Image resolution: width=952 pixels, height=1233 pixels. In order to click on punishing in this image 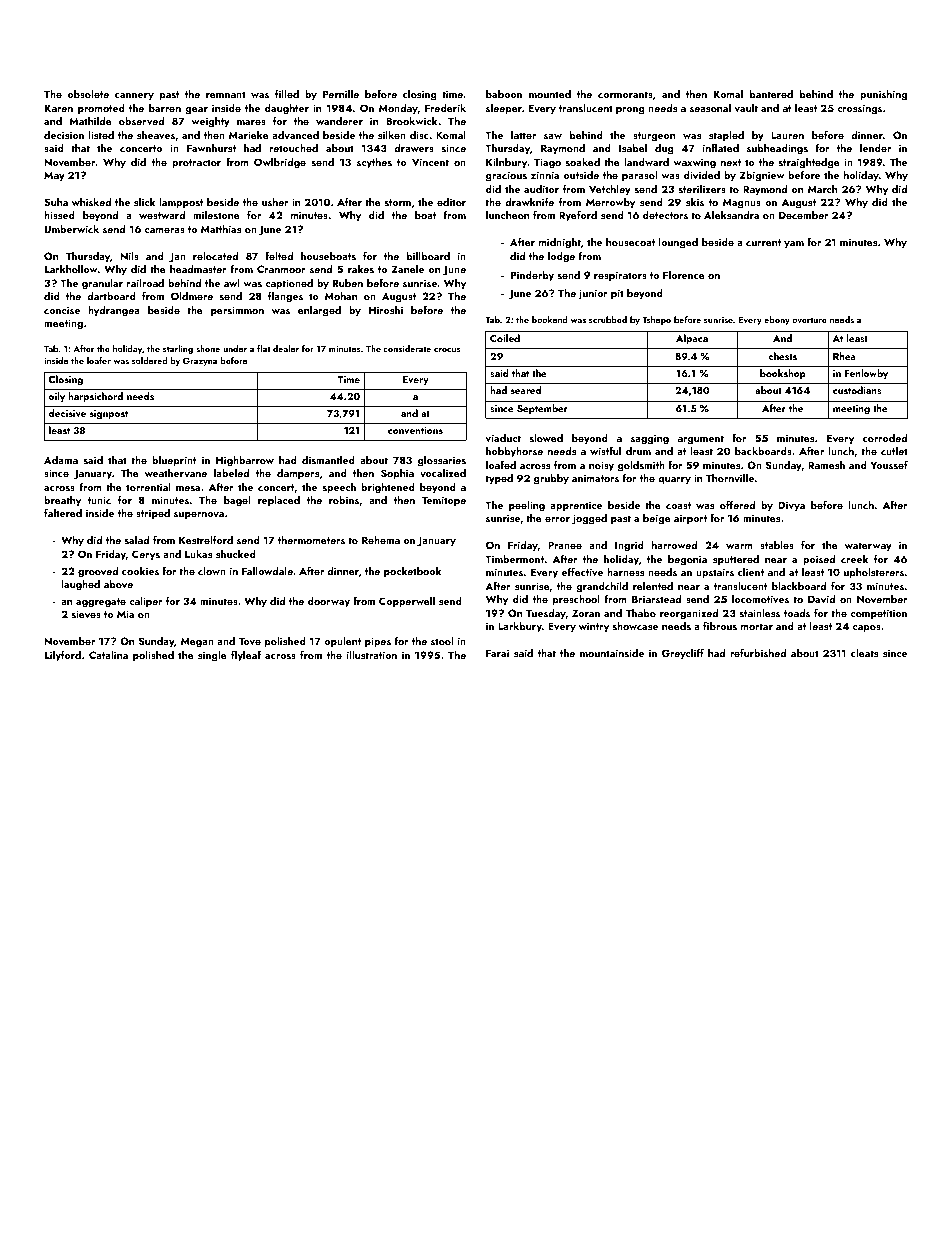, I will do `click(883, 95)`.
